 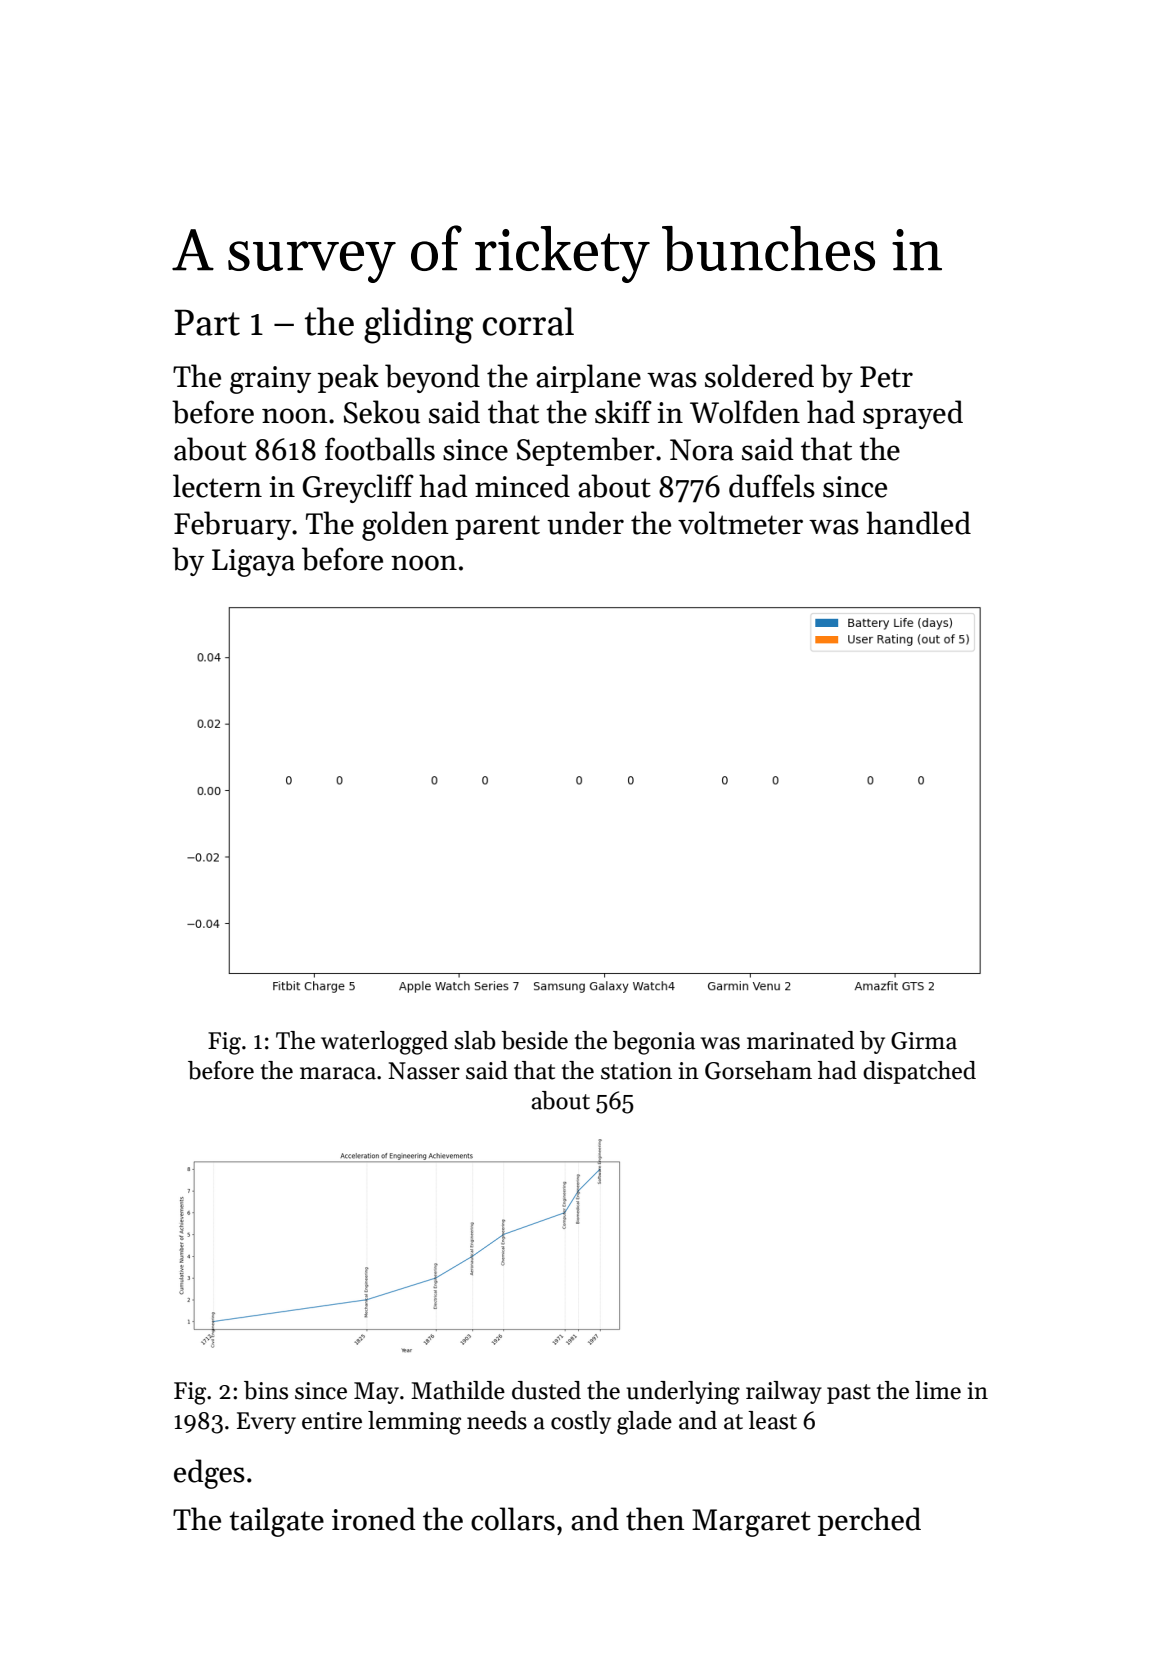 I want to click on perched, so click(x=869, y=1521).
